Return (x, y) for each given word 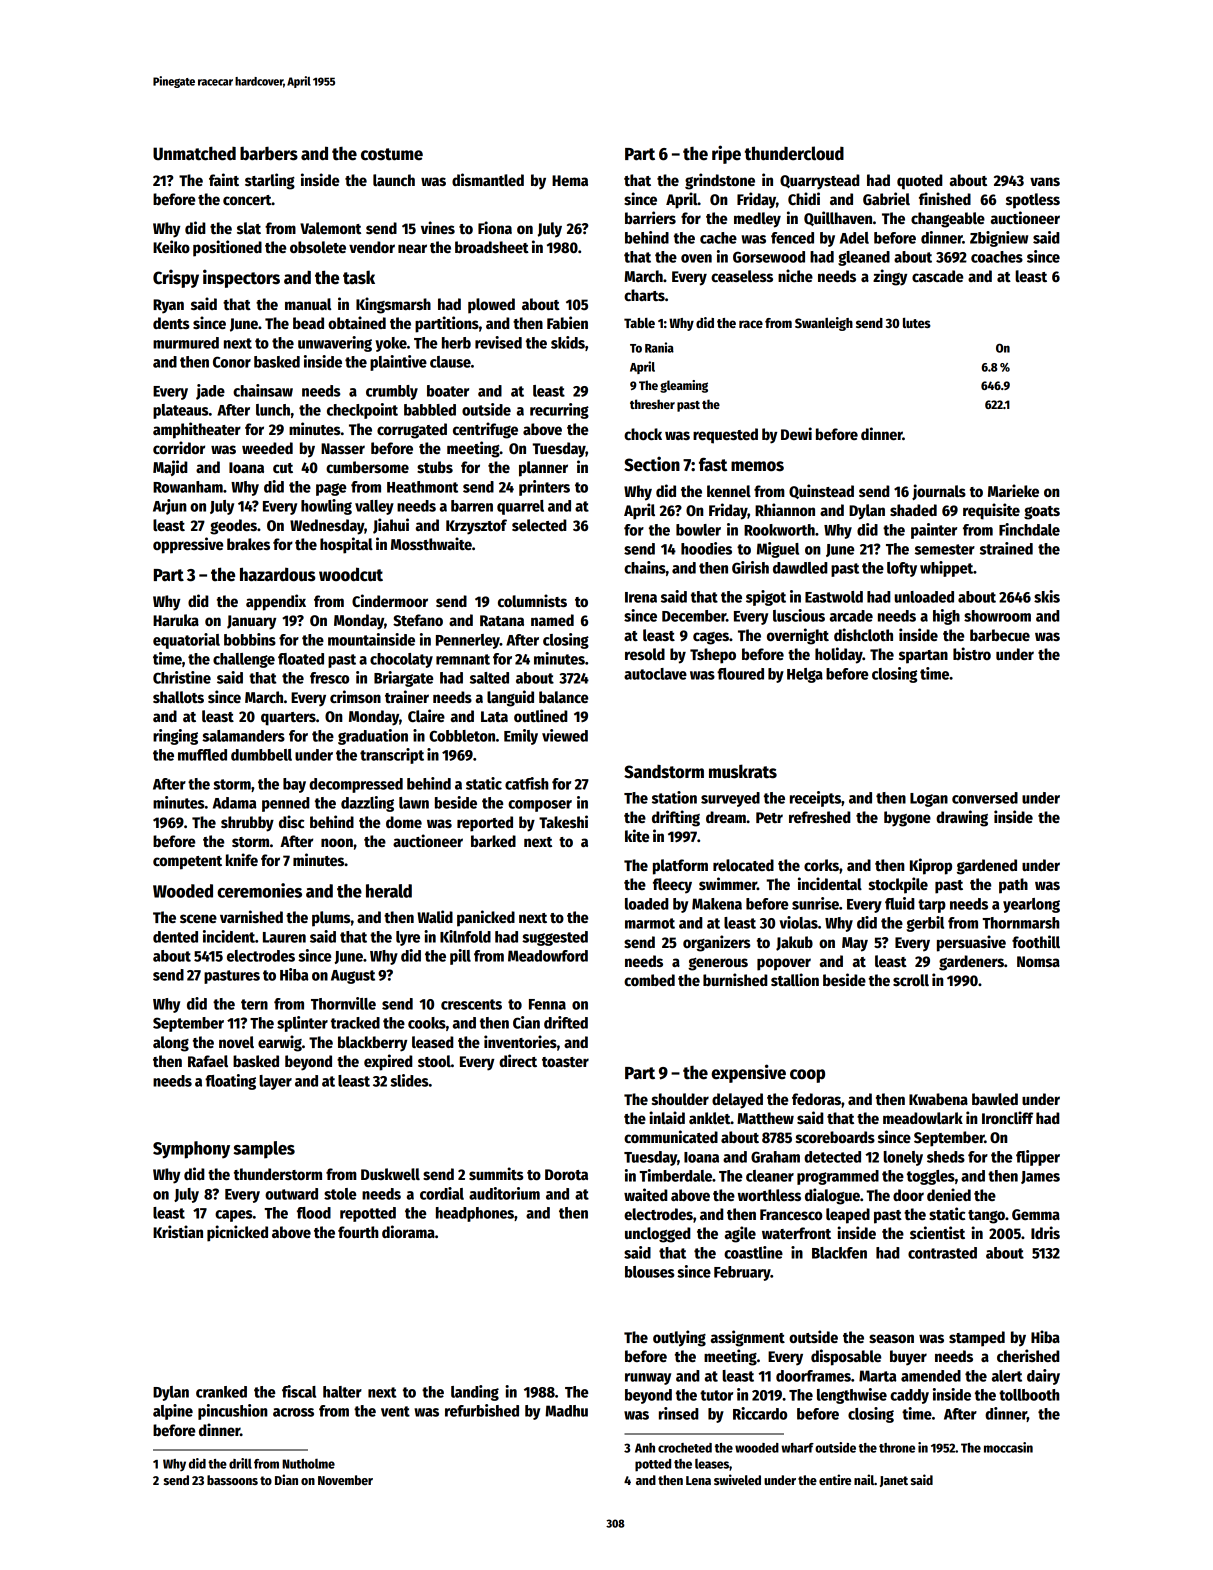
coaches (997, 257)
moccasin (1008, 1447)
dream (726, 817)
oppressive (188, 545)
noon (337, 842)
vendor (372, 247)
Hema (570, 180)
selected (539, 525)
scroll (911, 980)
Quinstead (821, 491)
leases (712, 1464)
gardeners (971, 963)
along (171, 1044)
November (345, 1480)
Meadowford (548, 956)
